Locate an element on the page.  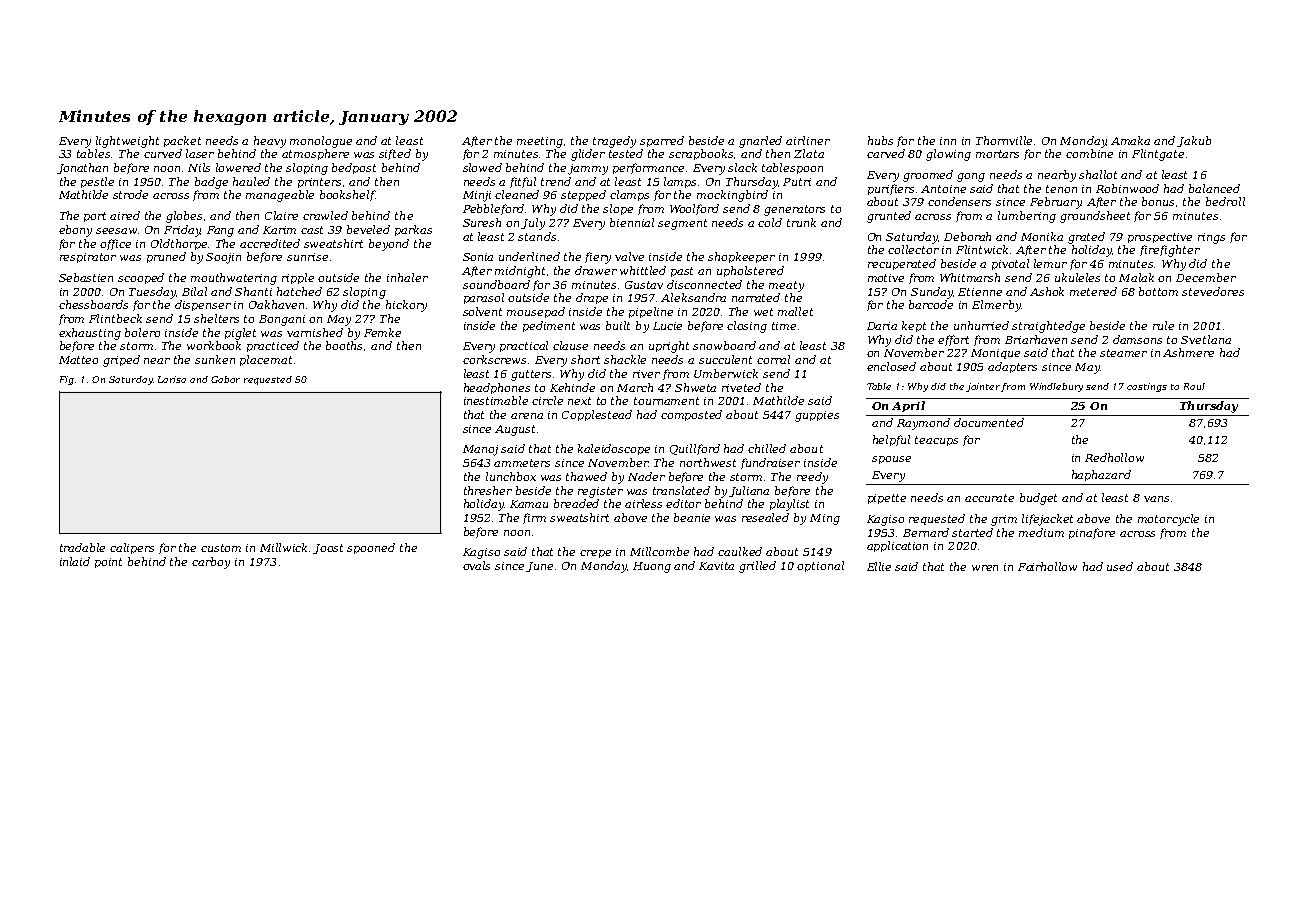
Jakub is located at coordinates (1194, 141).
